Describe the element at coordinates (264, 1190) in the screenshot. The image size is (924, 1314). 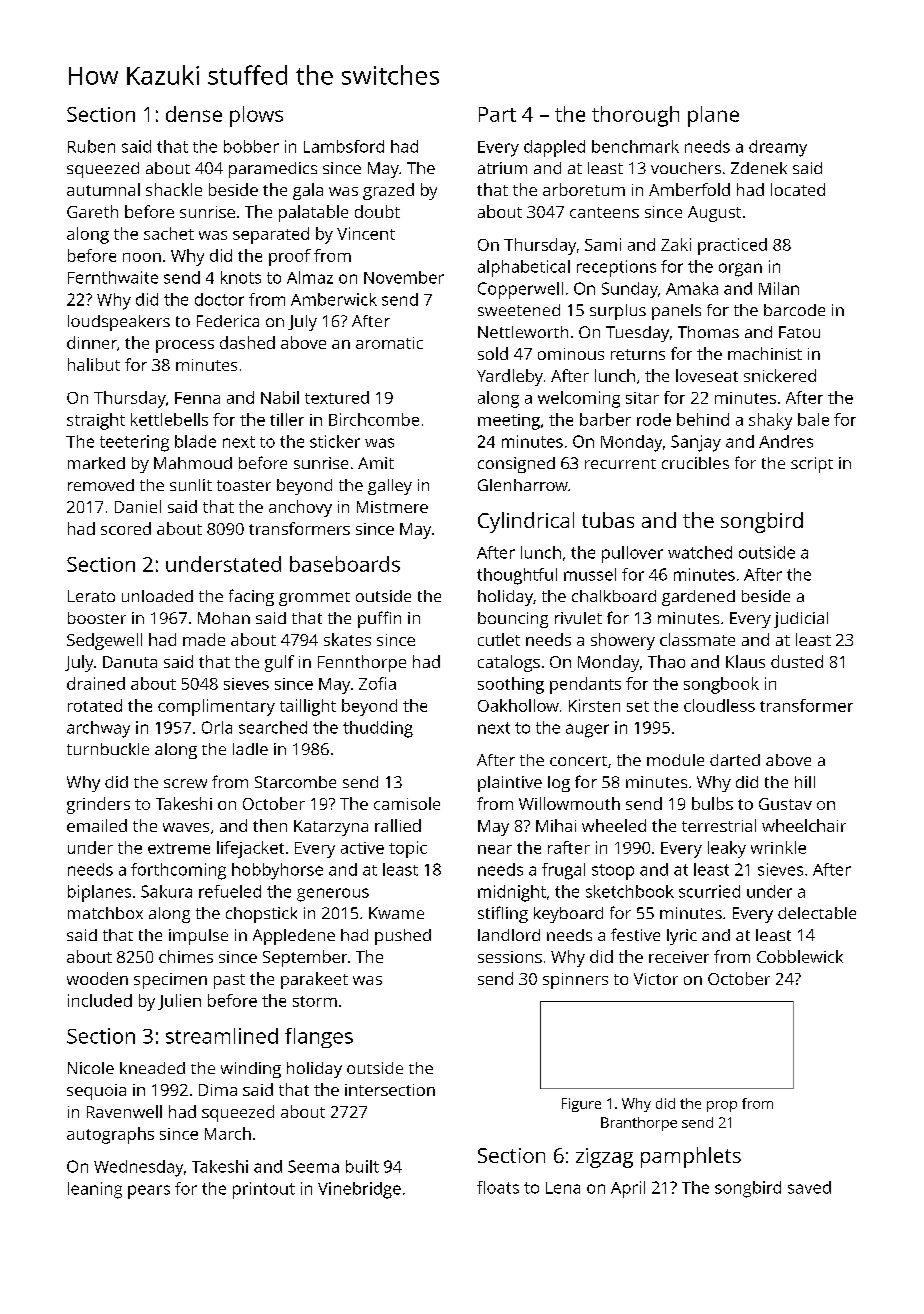
I see `printout` at that location.
